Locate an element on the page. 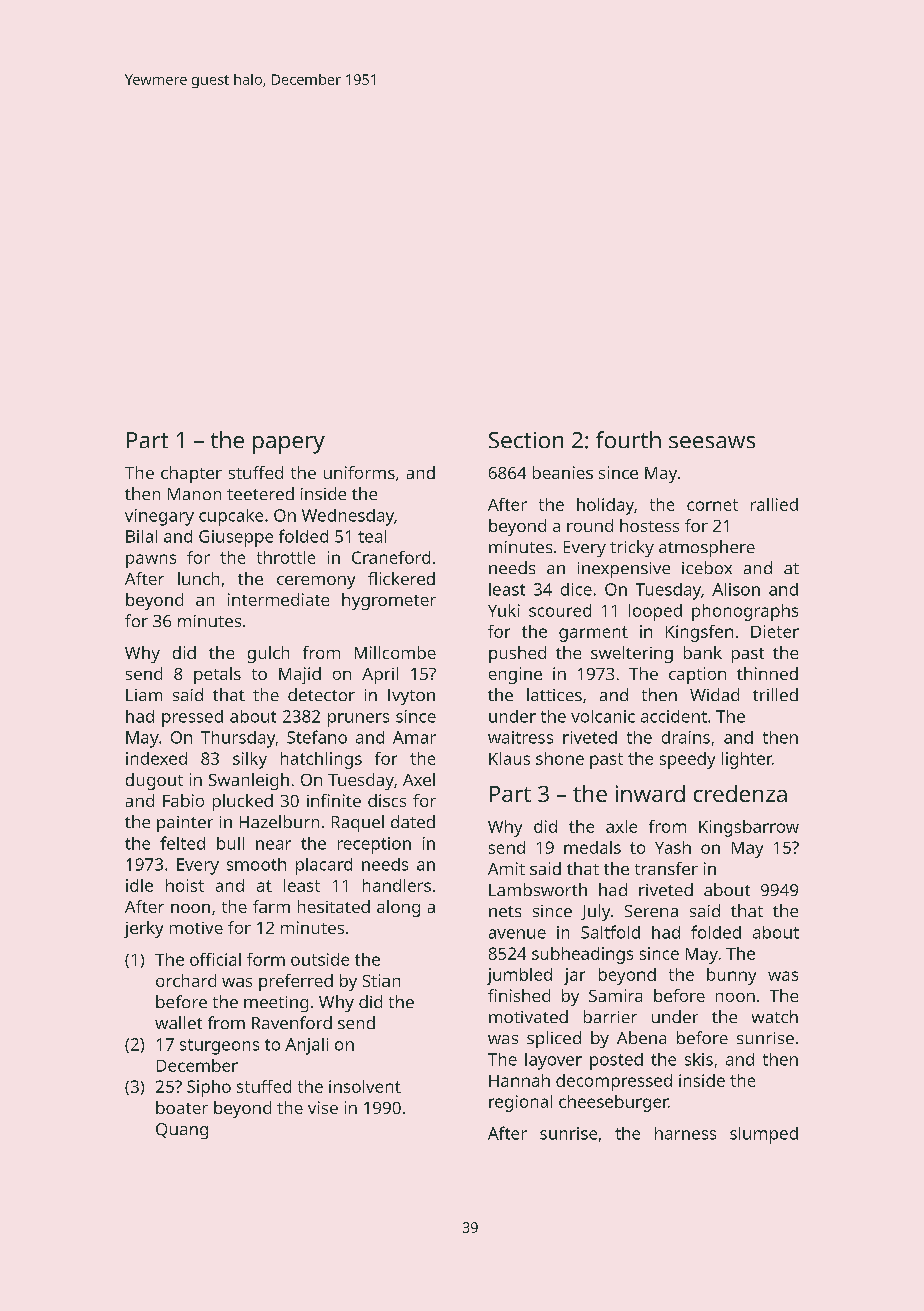 This image has width=924, height=1311. Amar is located at coordinates (414, 737).
